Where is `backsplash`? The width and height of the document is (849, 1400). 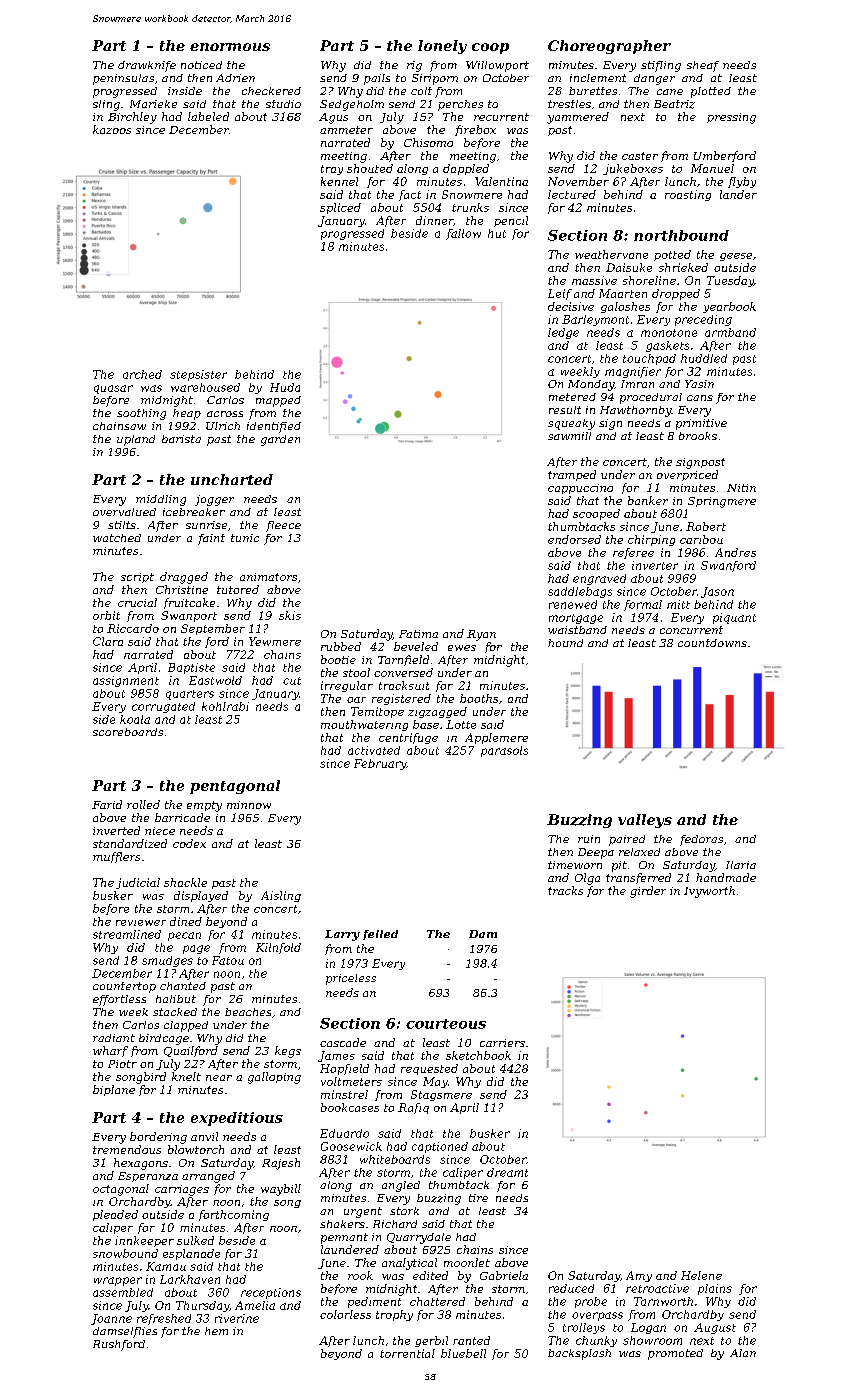 backsplash is located at coordinates (579, 1354).
